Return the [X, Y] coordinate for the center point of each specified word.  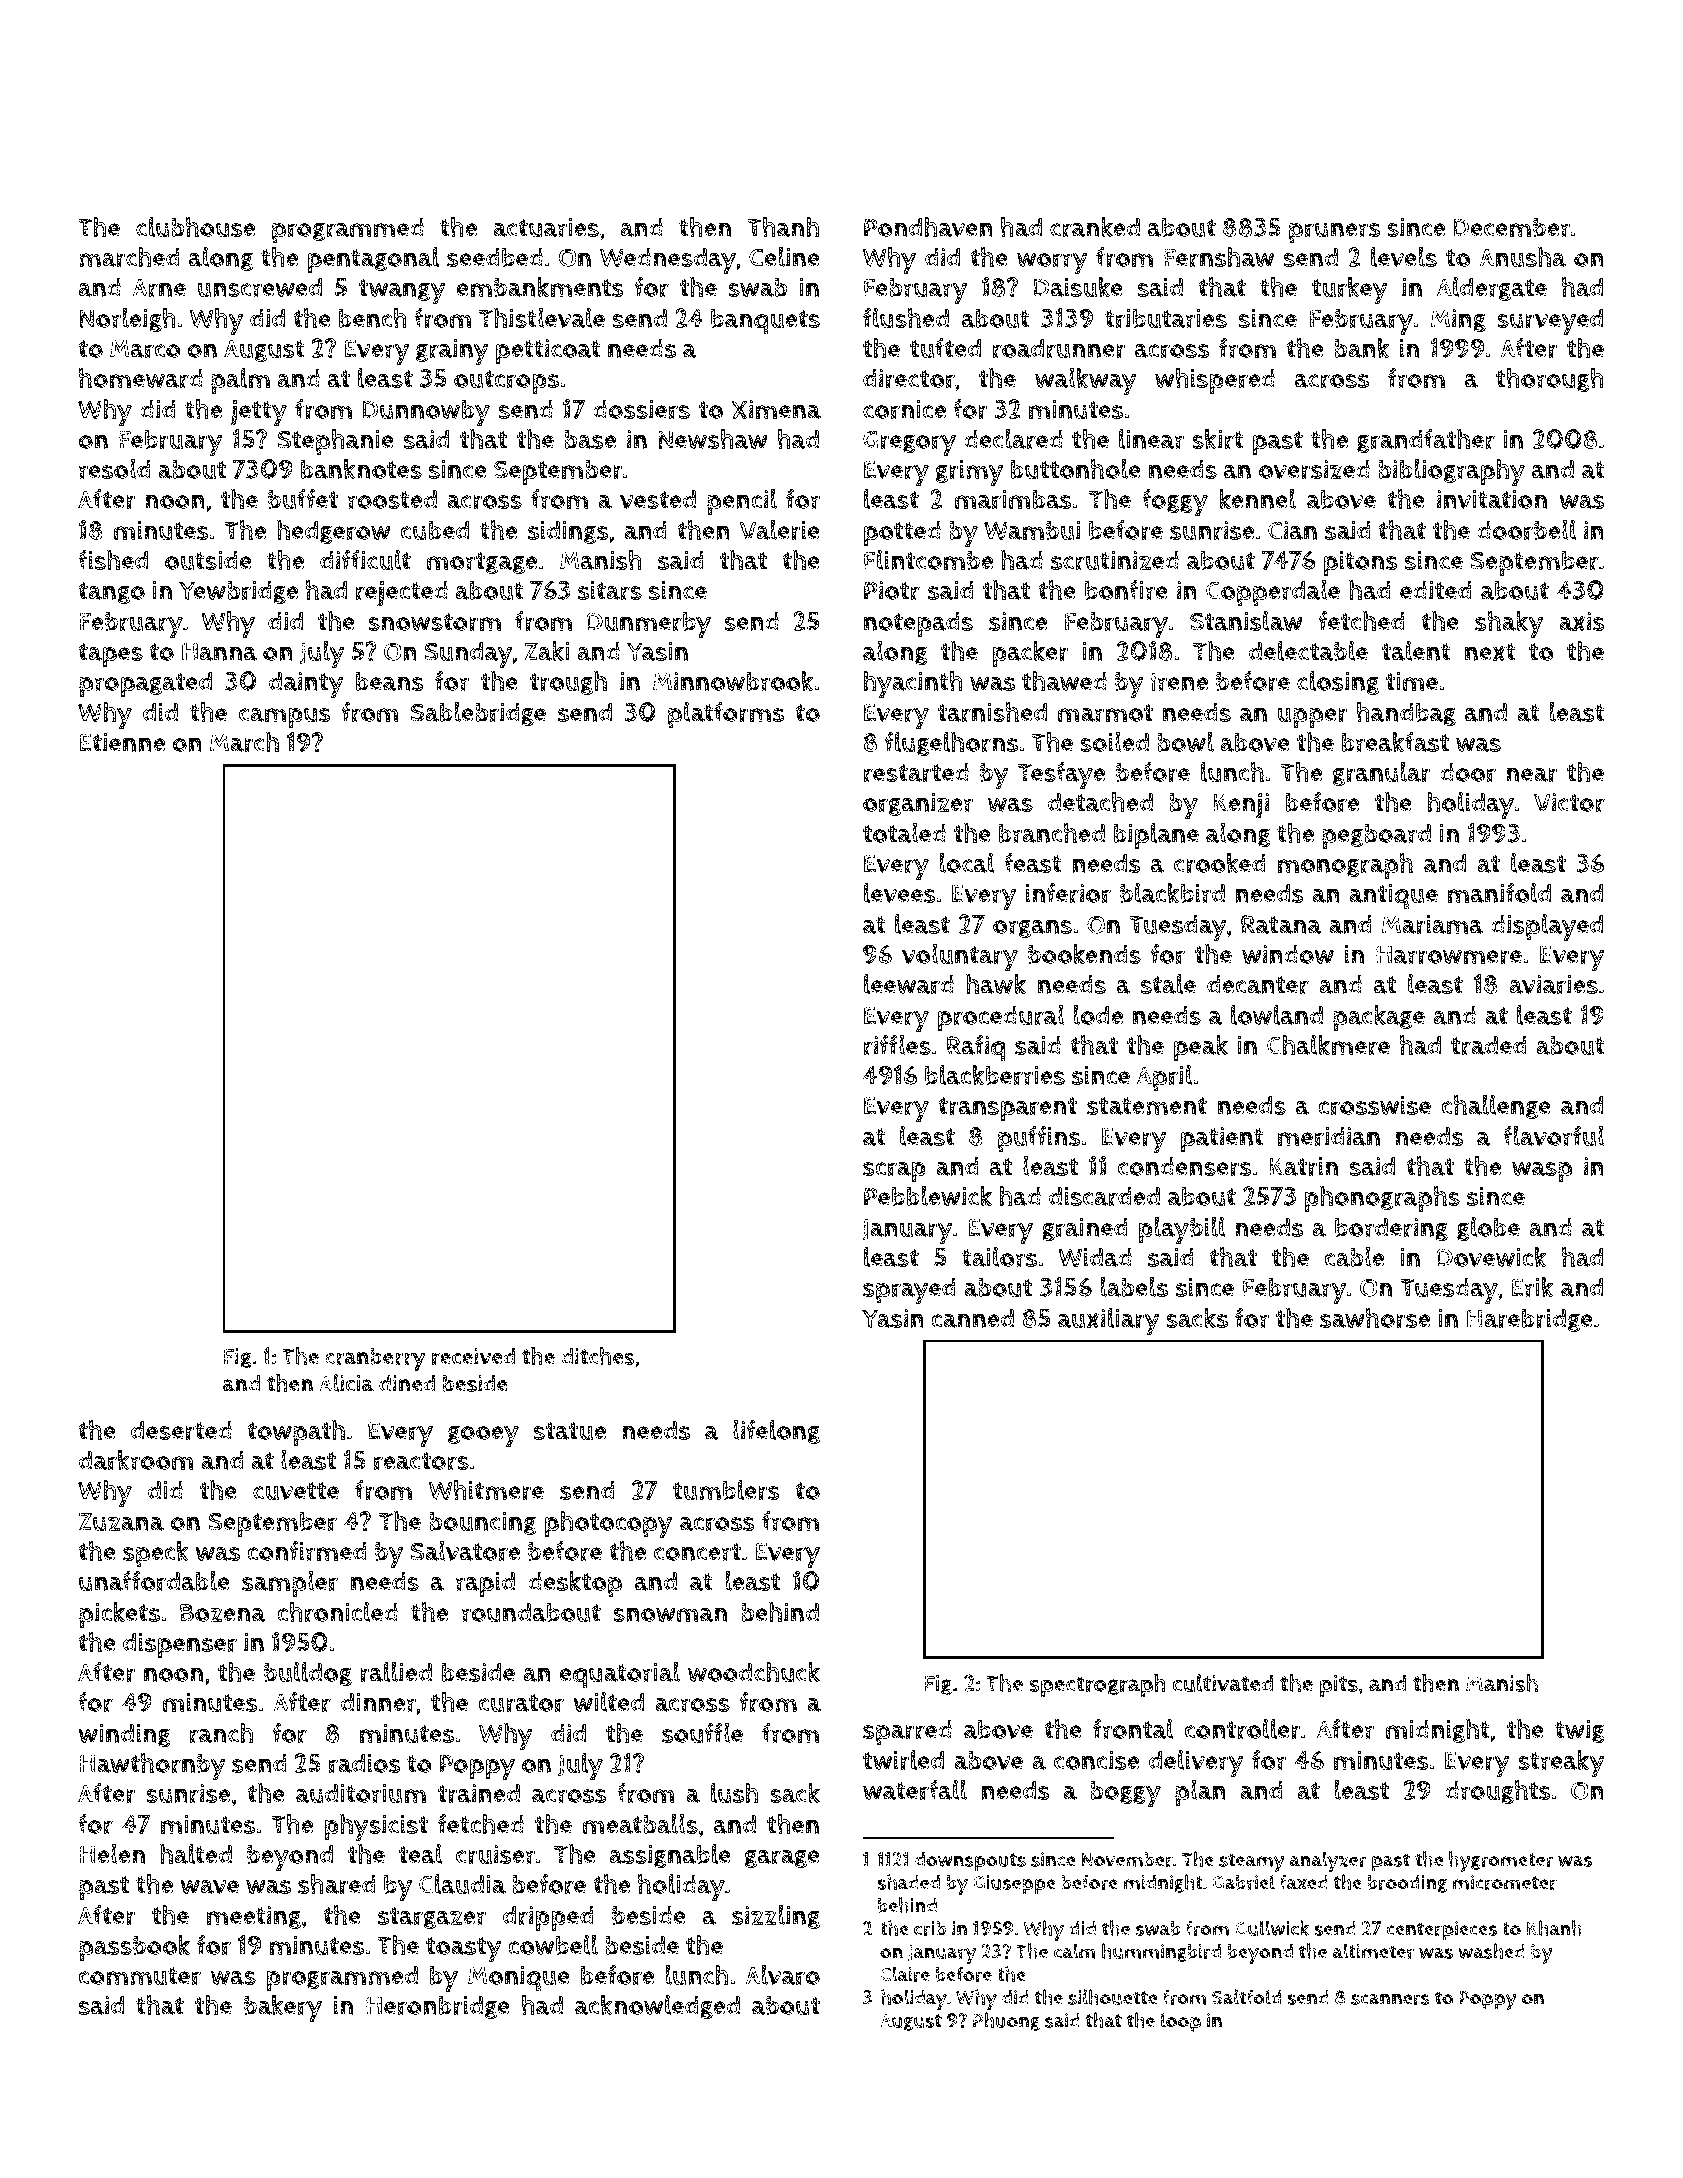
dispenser [180, 1645]
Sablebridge [478, 714]
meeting [254, 1917]
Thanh [783, 226]
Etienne [122, 742]
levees [900, 893]
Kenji [1241, 805]
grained [1085, 1229]
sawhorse [1375, 1318]
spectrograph [1098, 1686]
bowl [1185, 742]
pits [1339, 1686]
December [1511, 228]
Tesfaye [1061, 775]
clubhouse [195, 226]
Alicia [346, 1383]
